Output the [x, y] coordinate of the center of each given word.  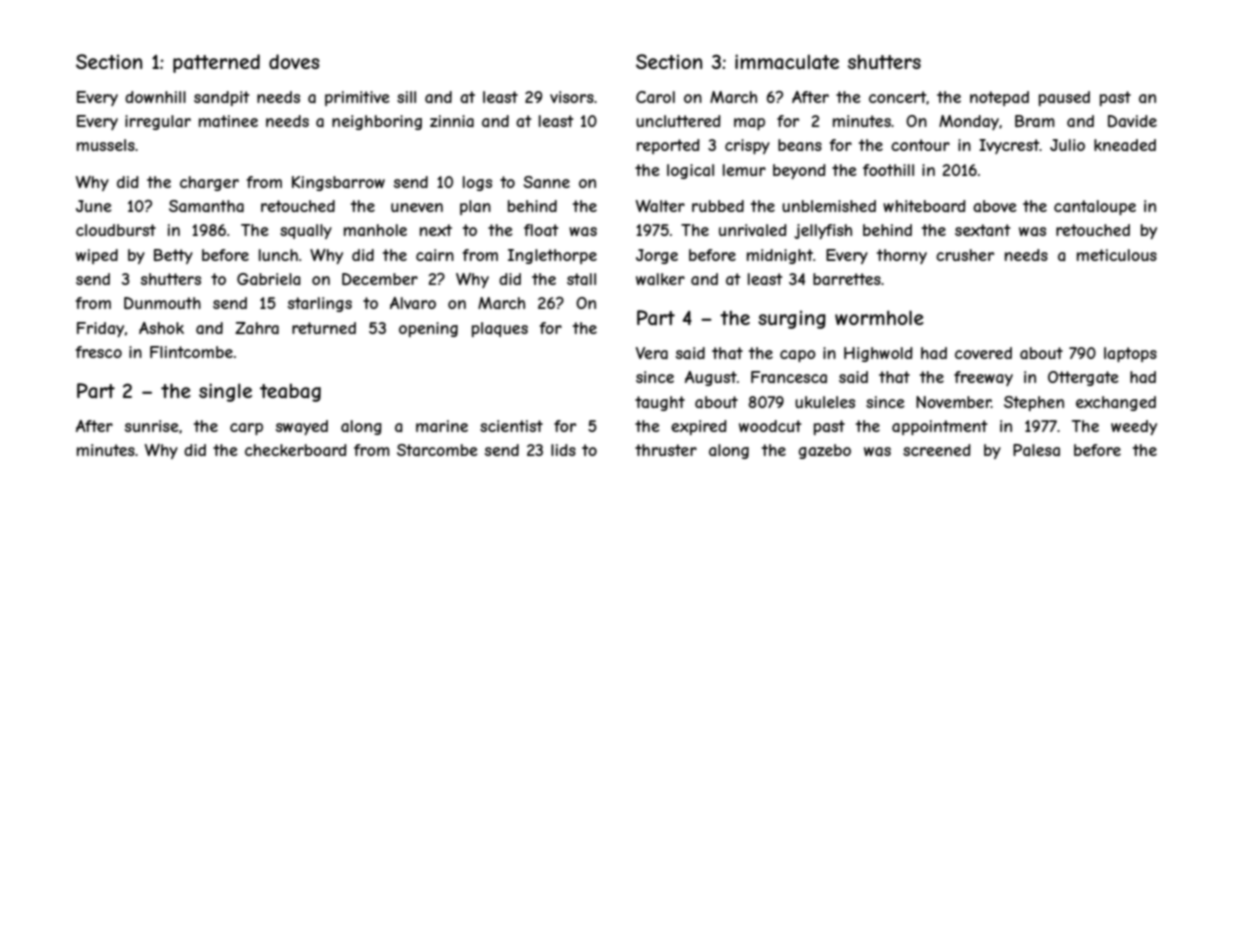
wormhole [879, 317]
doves [294, 61]
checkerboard [296, 450]
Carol [655, 97]
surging [792, 319]
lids [563, 450]
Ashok [161, 328]
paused [1064, 98]
